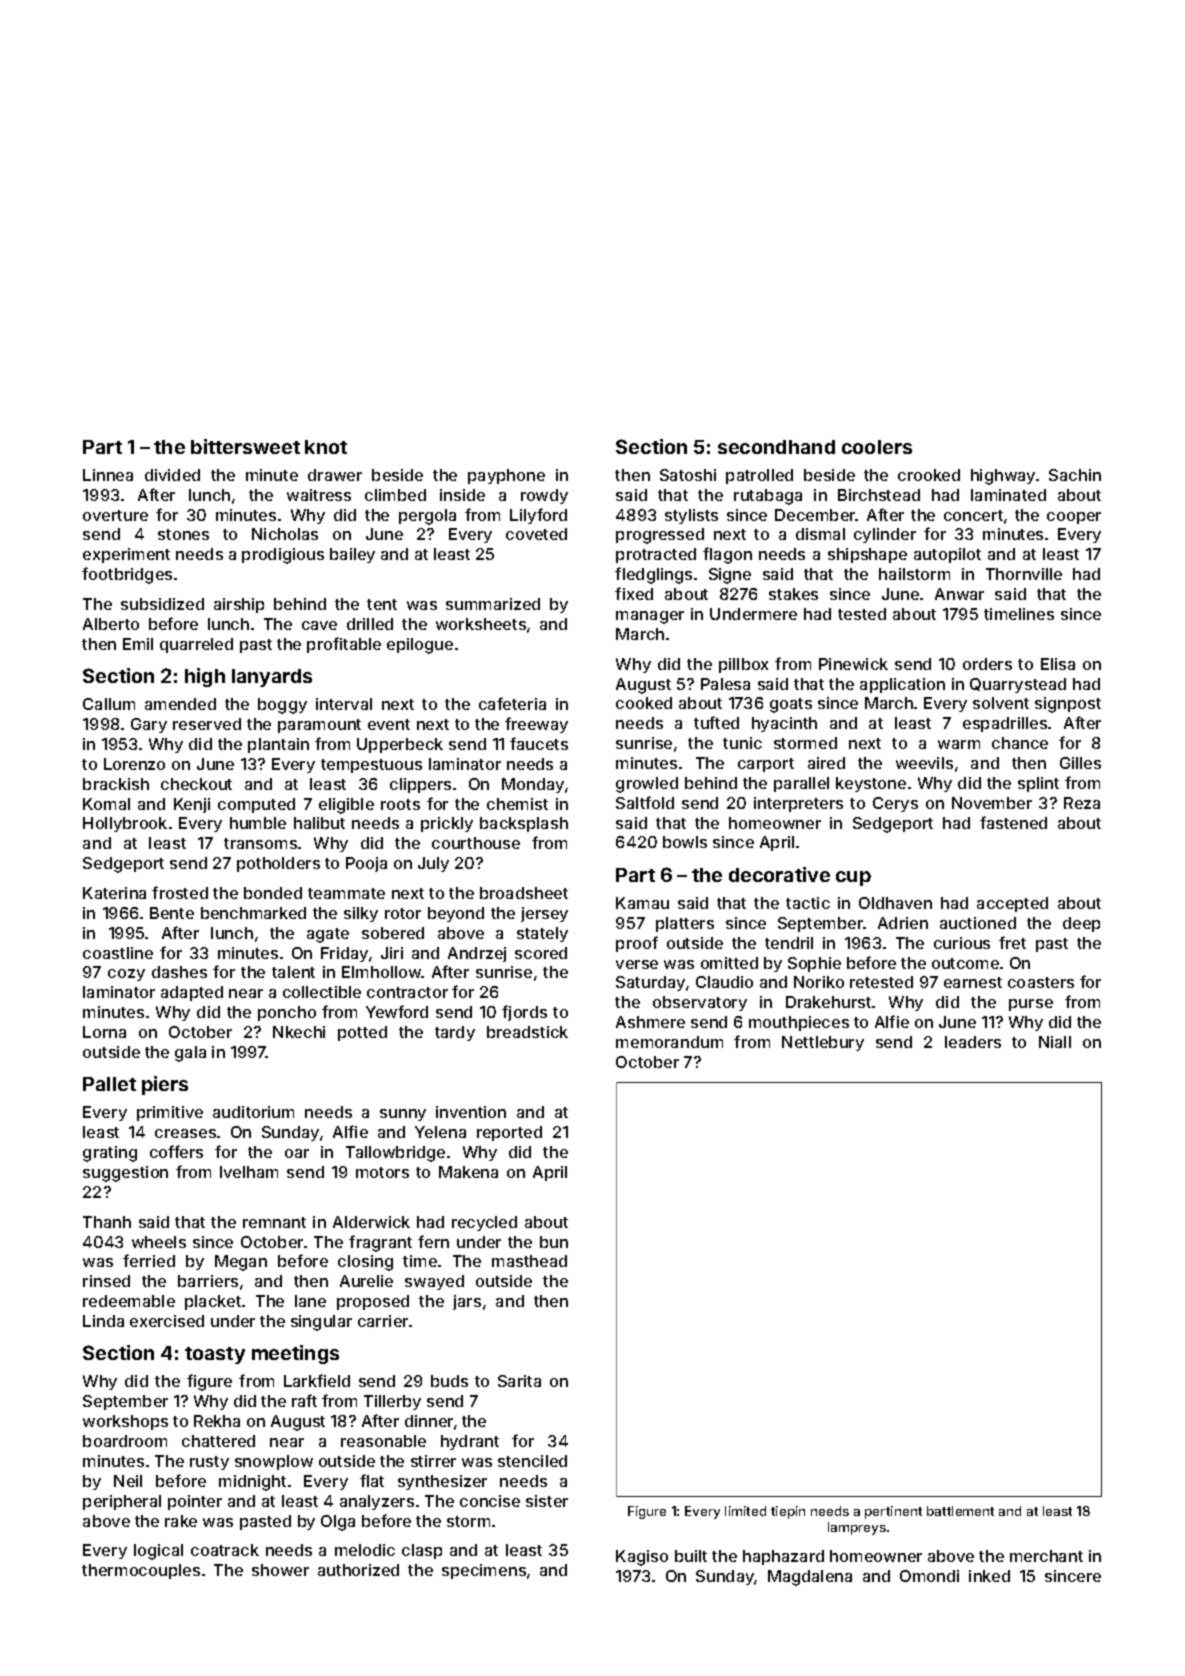 The height and width of the screenshot is (1676, 1185). I want to click on accepted, so click(1012, 904).
